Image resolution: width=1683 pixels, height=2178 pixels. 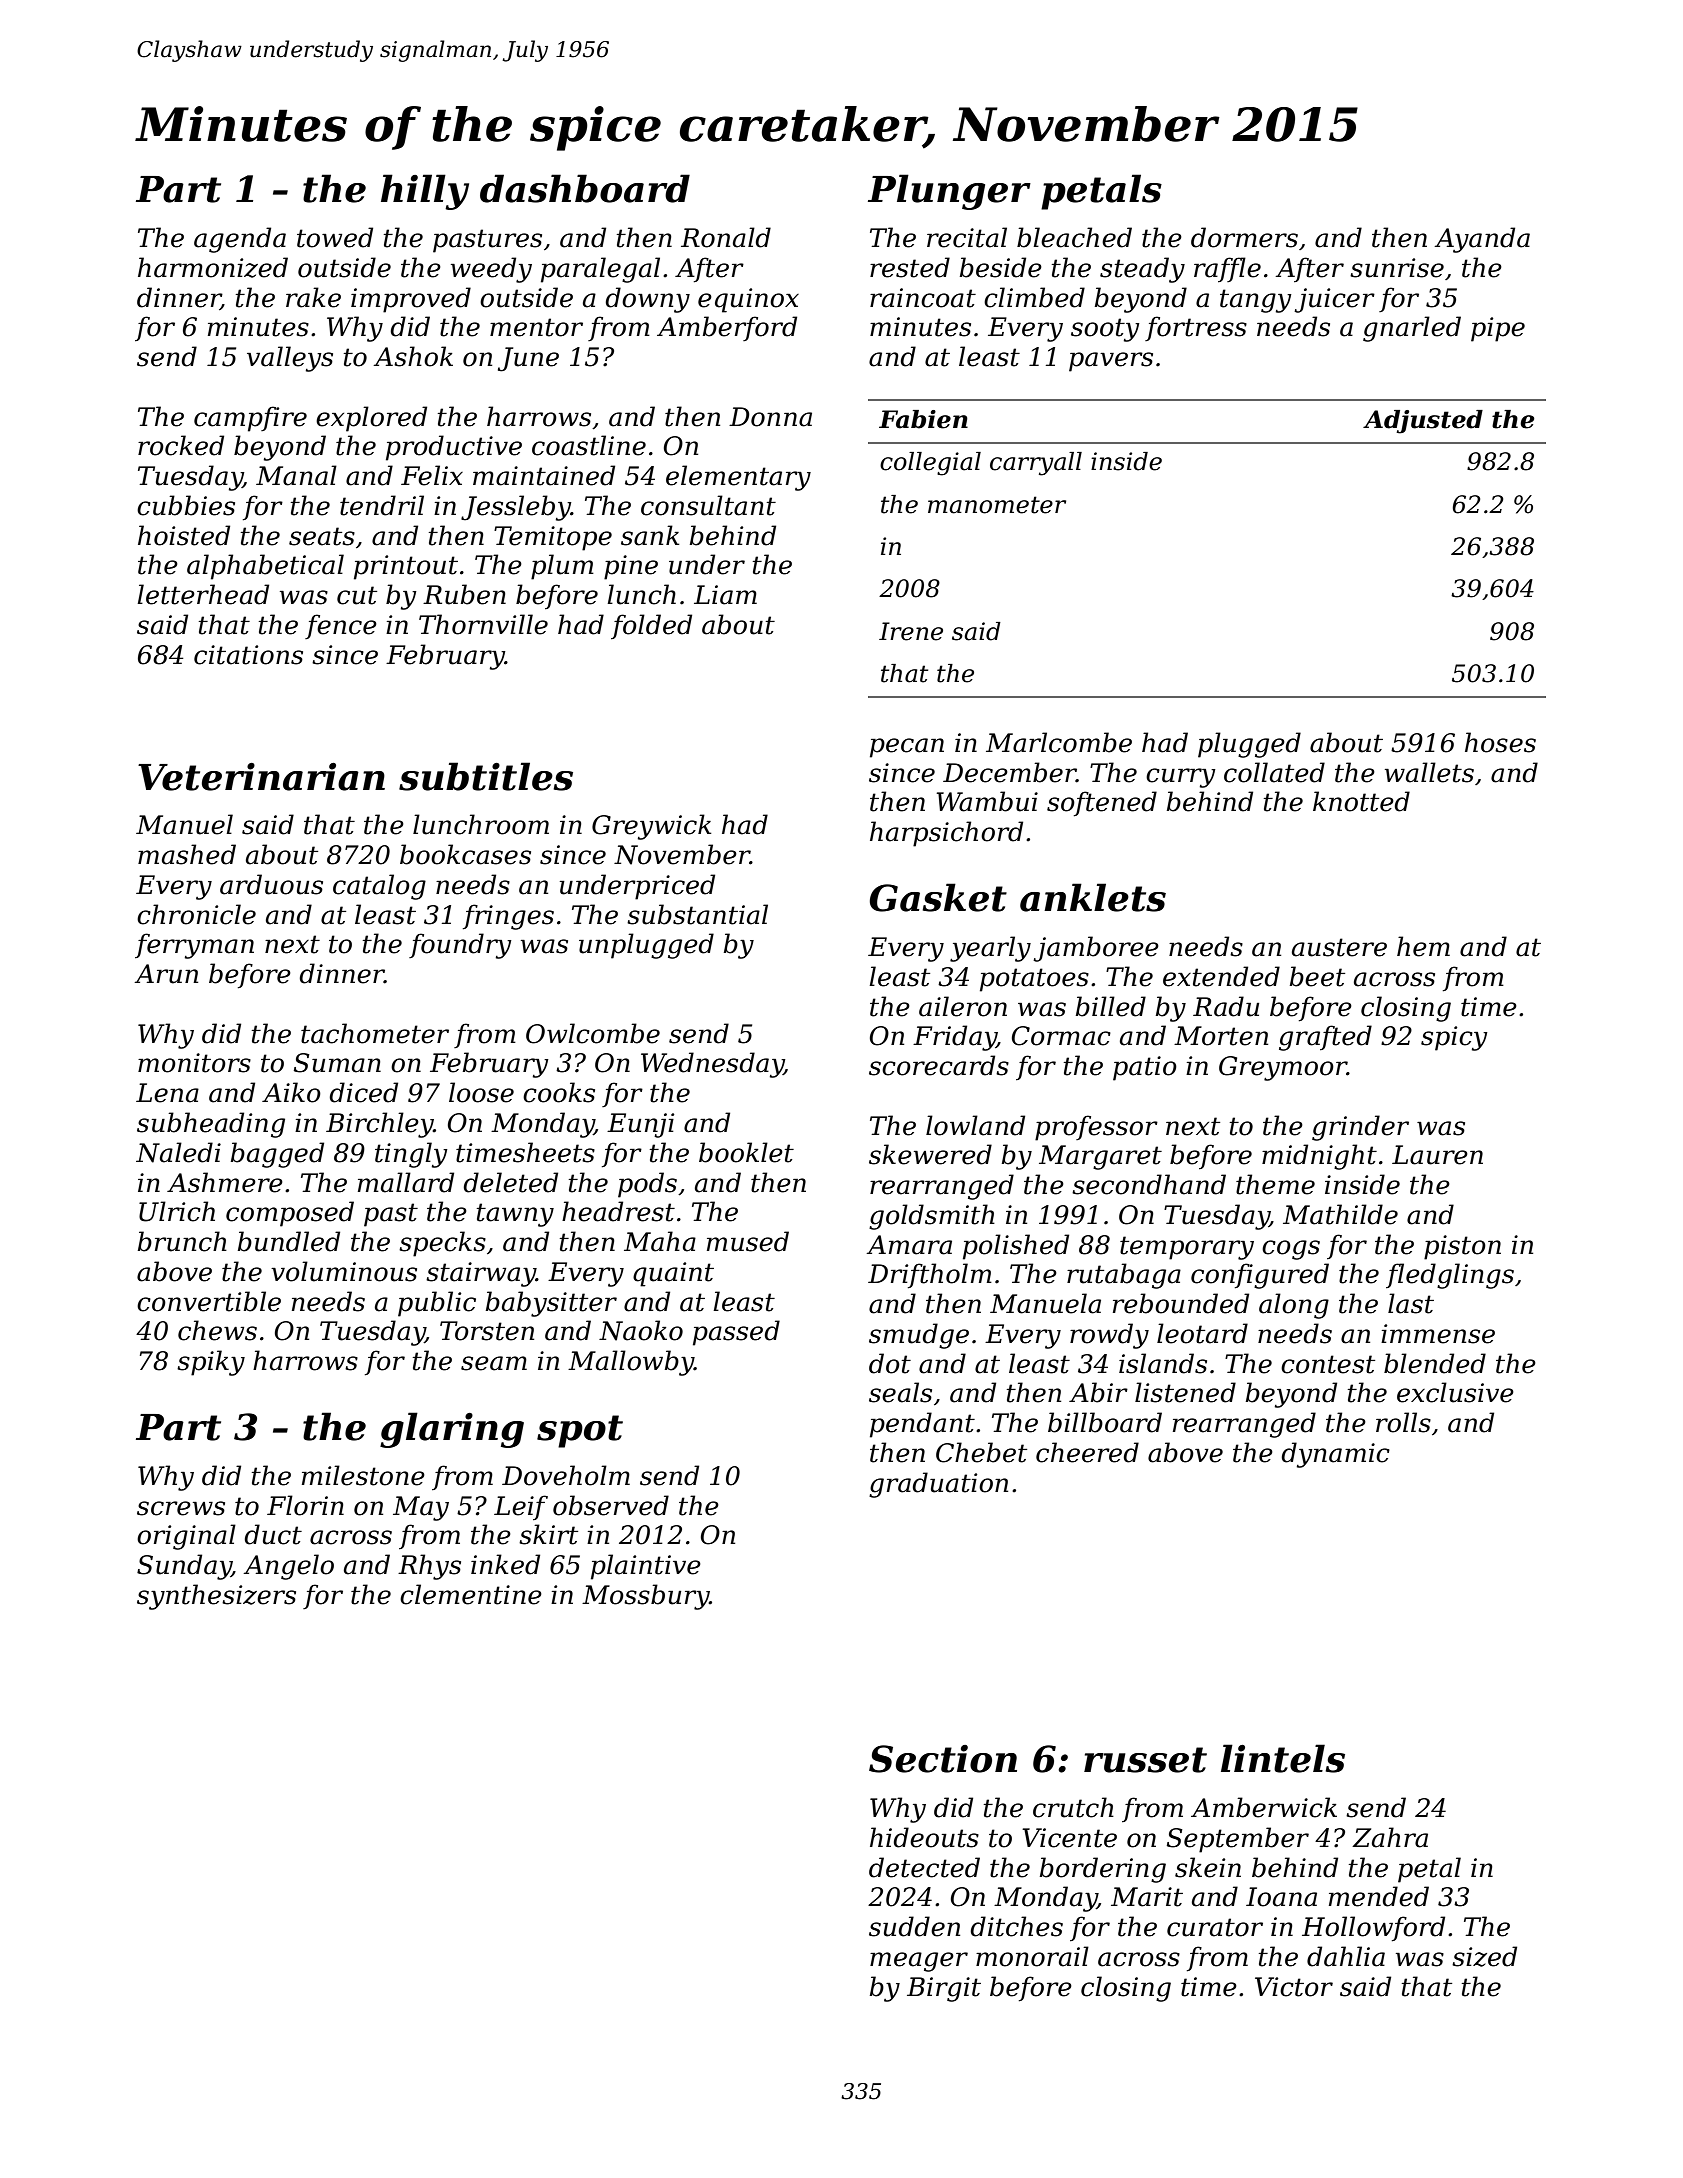 What do you see at coordinates (645, 1597) in the screenshot?
I see `Mossbury` at bounding box center [645, 1597].
